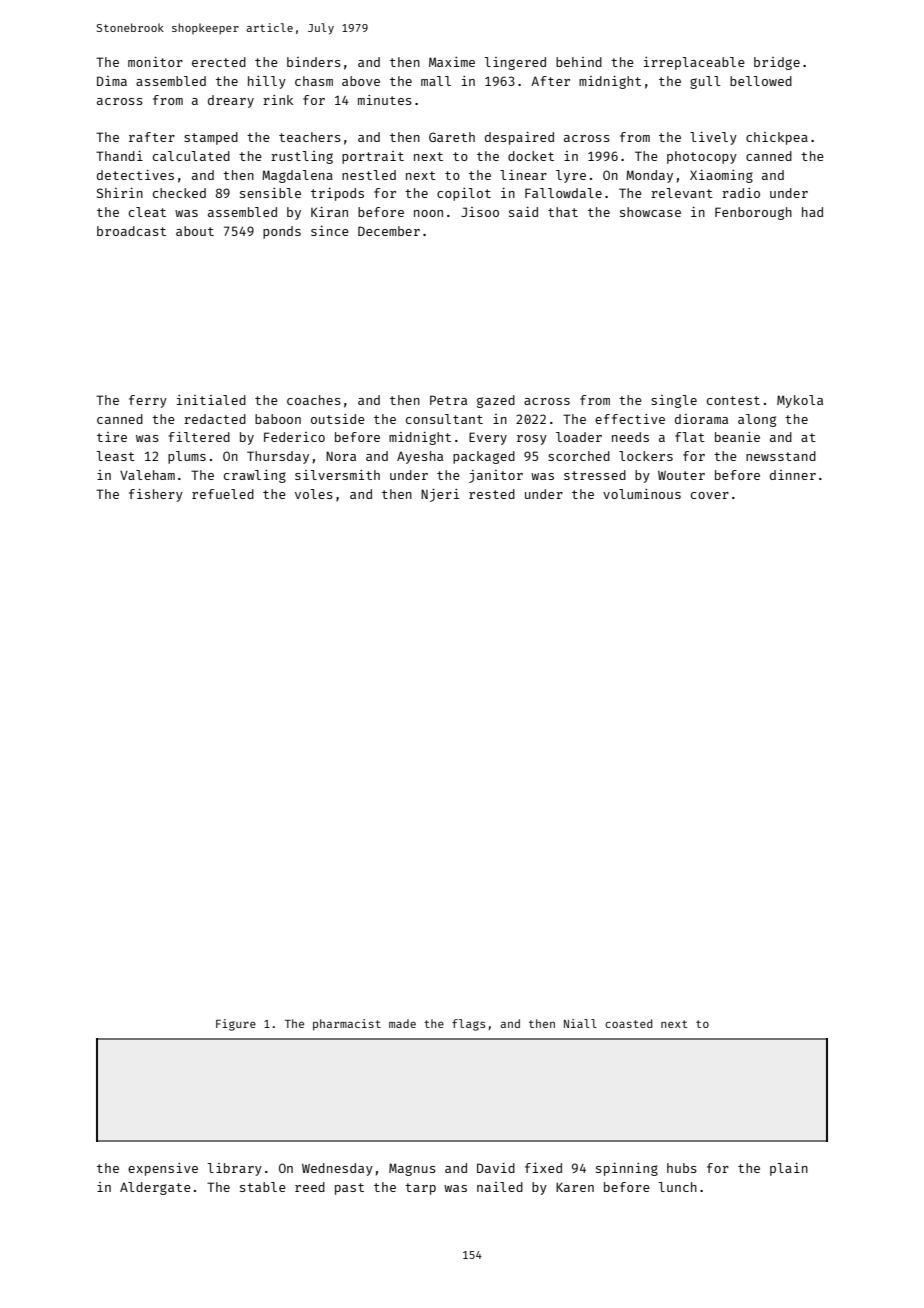 Image resolution: width=924 pixels, height=1308 pixels. Describe the element at coordinates (628, 1023) in the page. I see `coasted` at that location.
